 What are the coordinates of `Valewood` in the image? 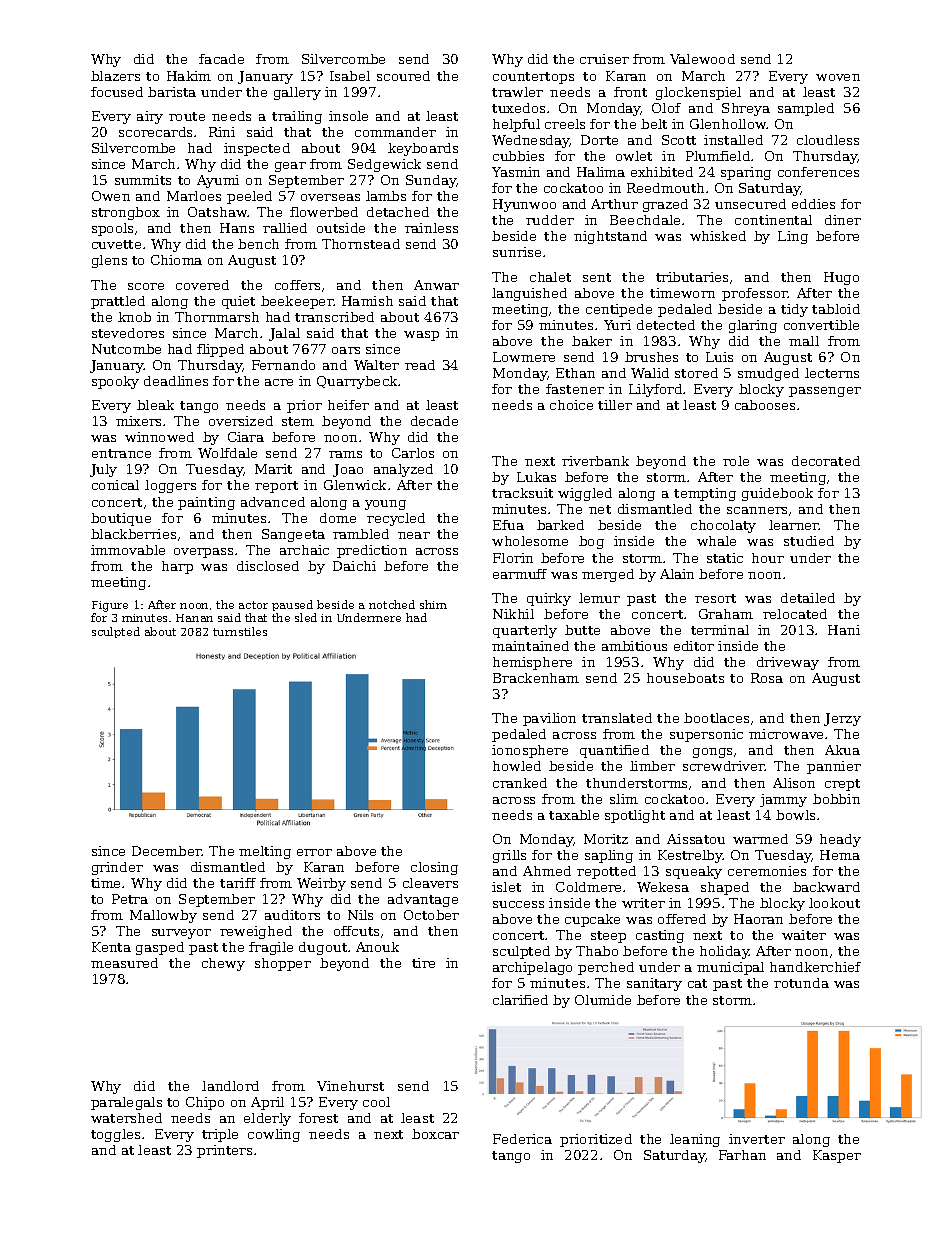 It's located at (702, 59).
